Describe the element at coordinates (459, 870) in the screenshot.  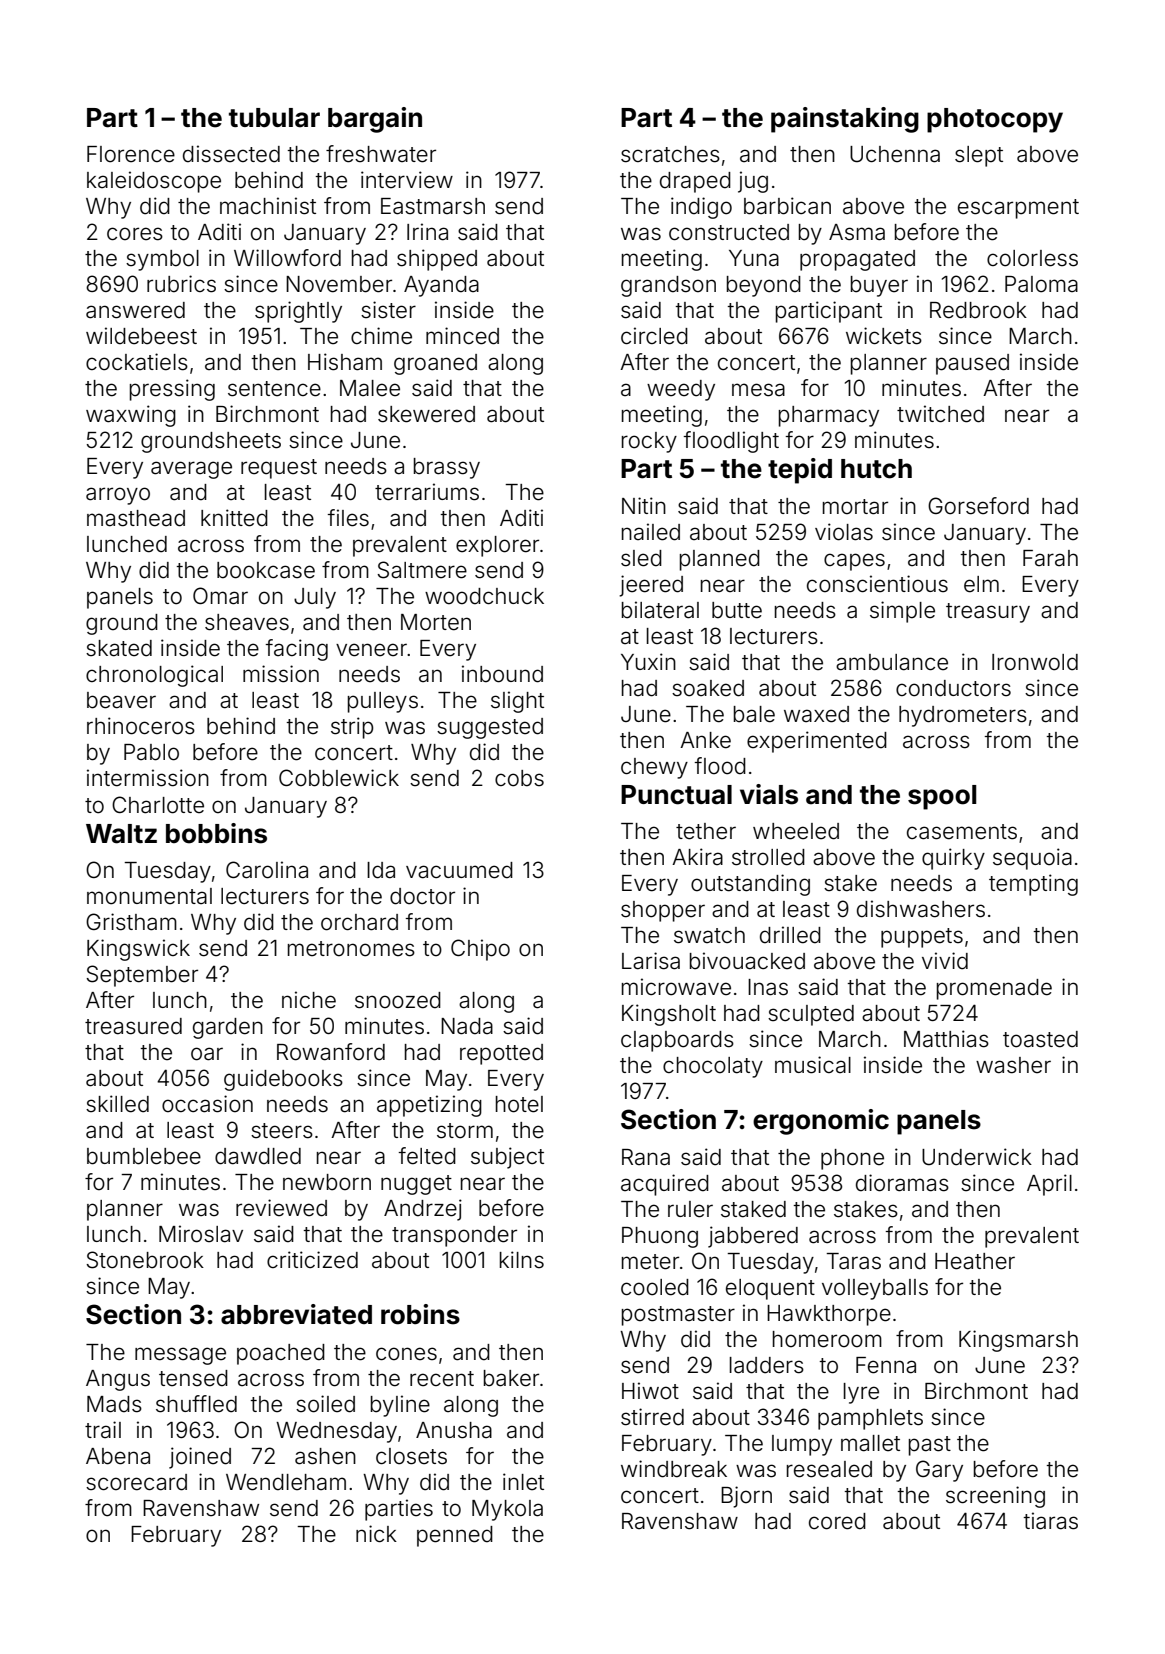
I see `vacuumed` at that location.
